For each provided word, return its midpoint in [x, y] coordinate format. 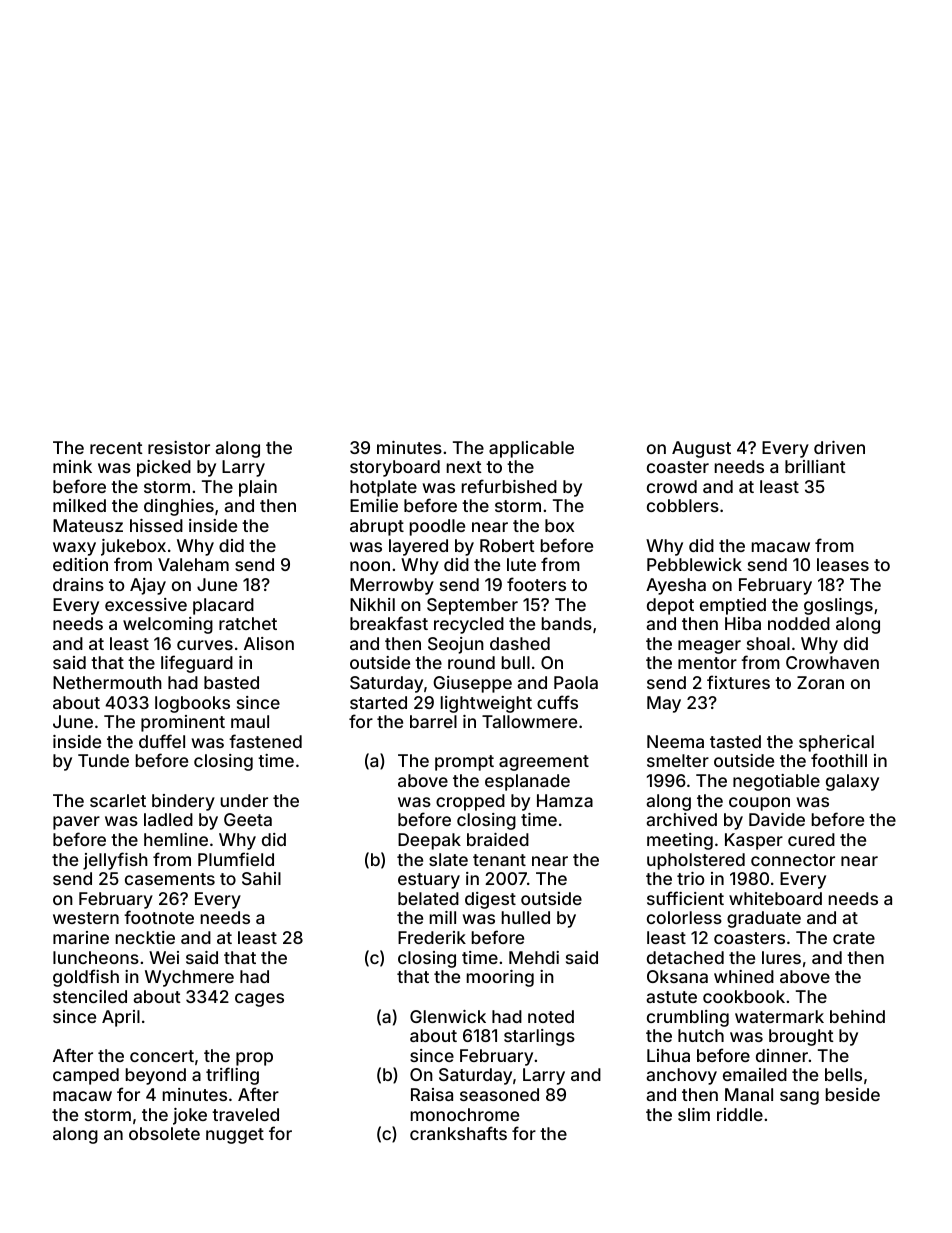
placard [223, 606]
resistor [179, 447]
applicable [531, 449]
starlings [539, 1037]
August [701, 449]
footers [536, 584]
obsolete [164, 1133]
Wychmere [189, 978]
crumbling [688, 1018]
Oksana [677, 976]
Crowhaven [832, 662]
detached [685, 957]
